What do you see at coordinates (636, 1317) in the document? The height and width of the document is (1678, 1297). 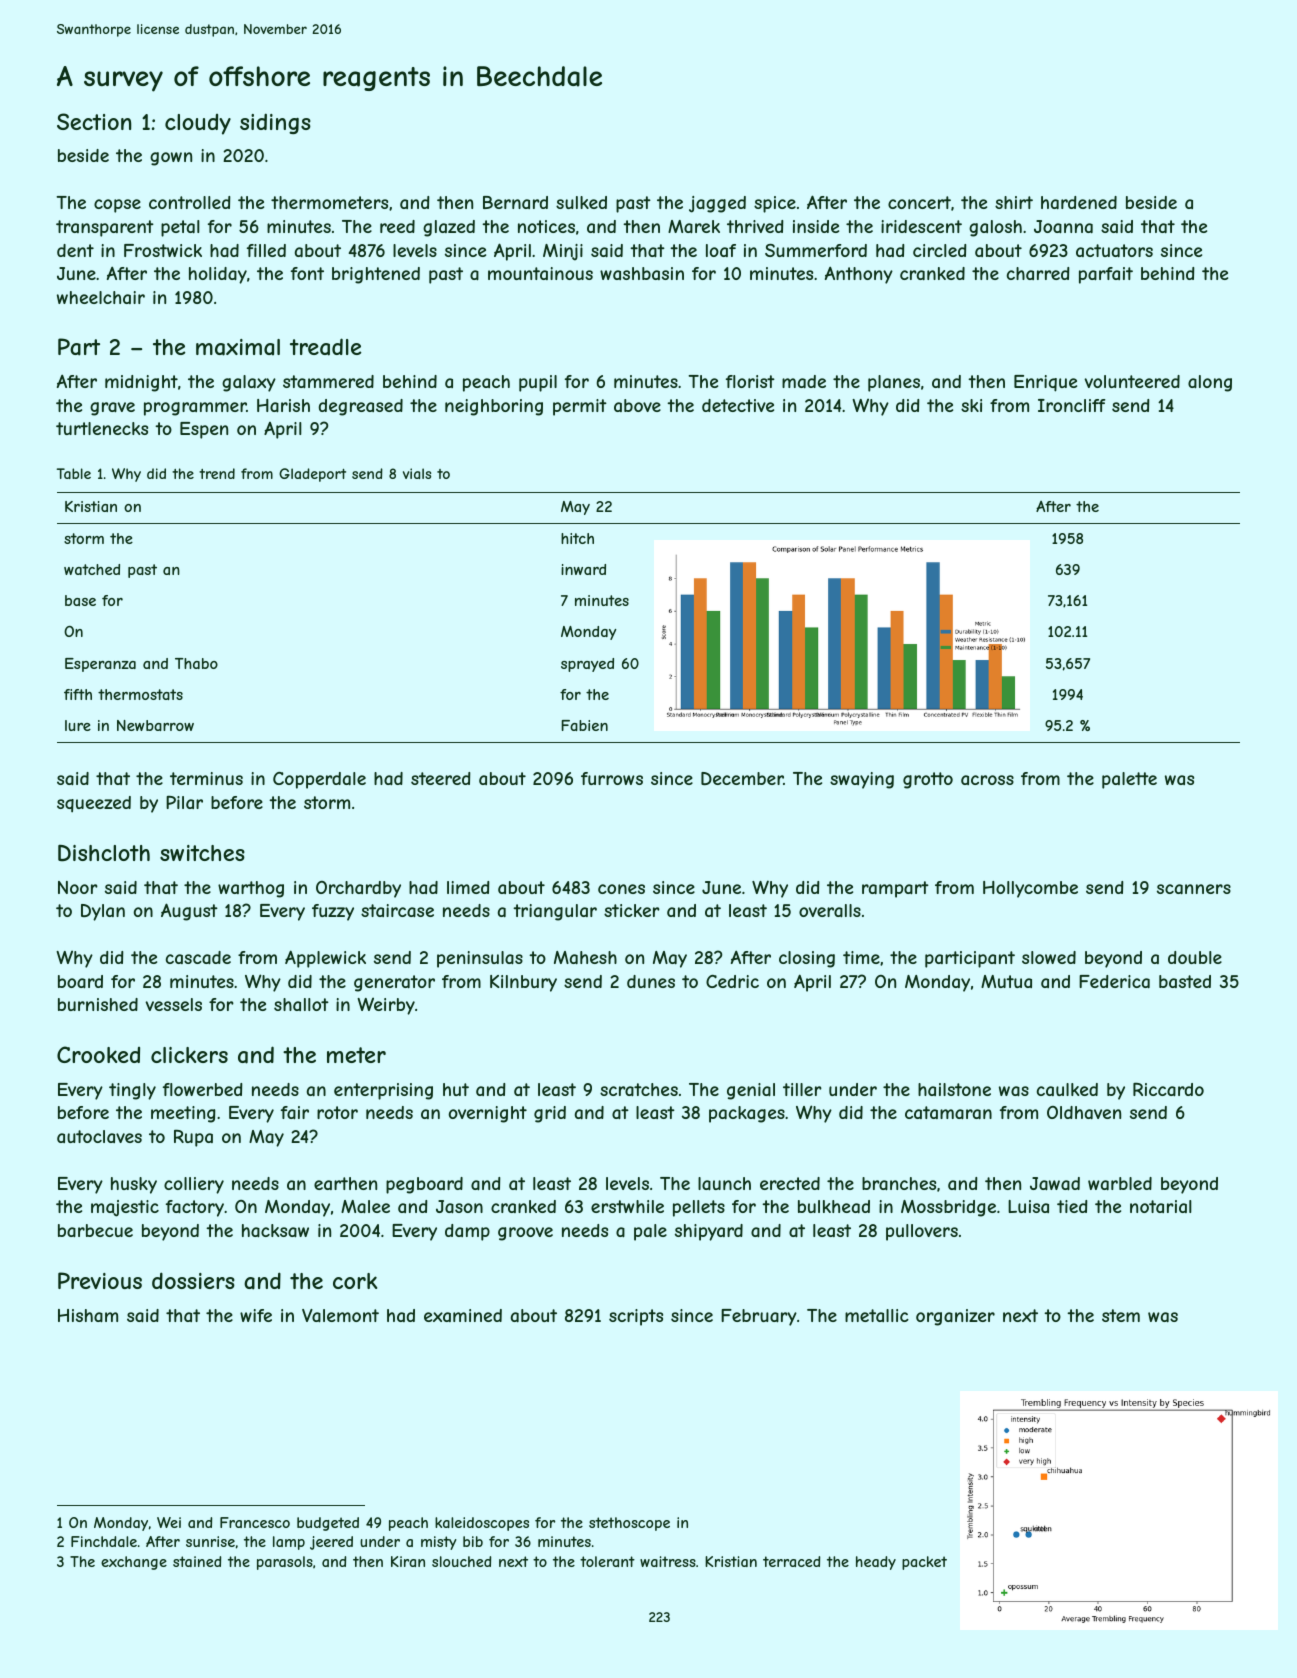 I see `scripts` at bounding box center [636, 1317].
